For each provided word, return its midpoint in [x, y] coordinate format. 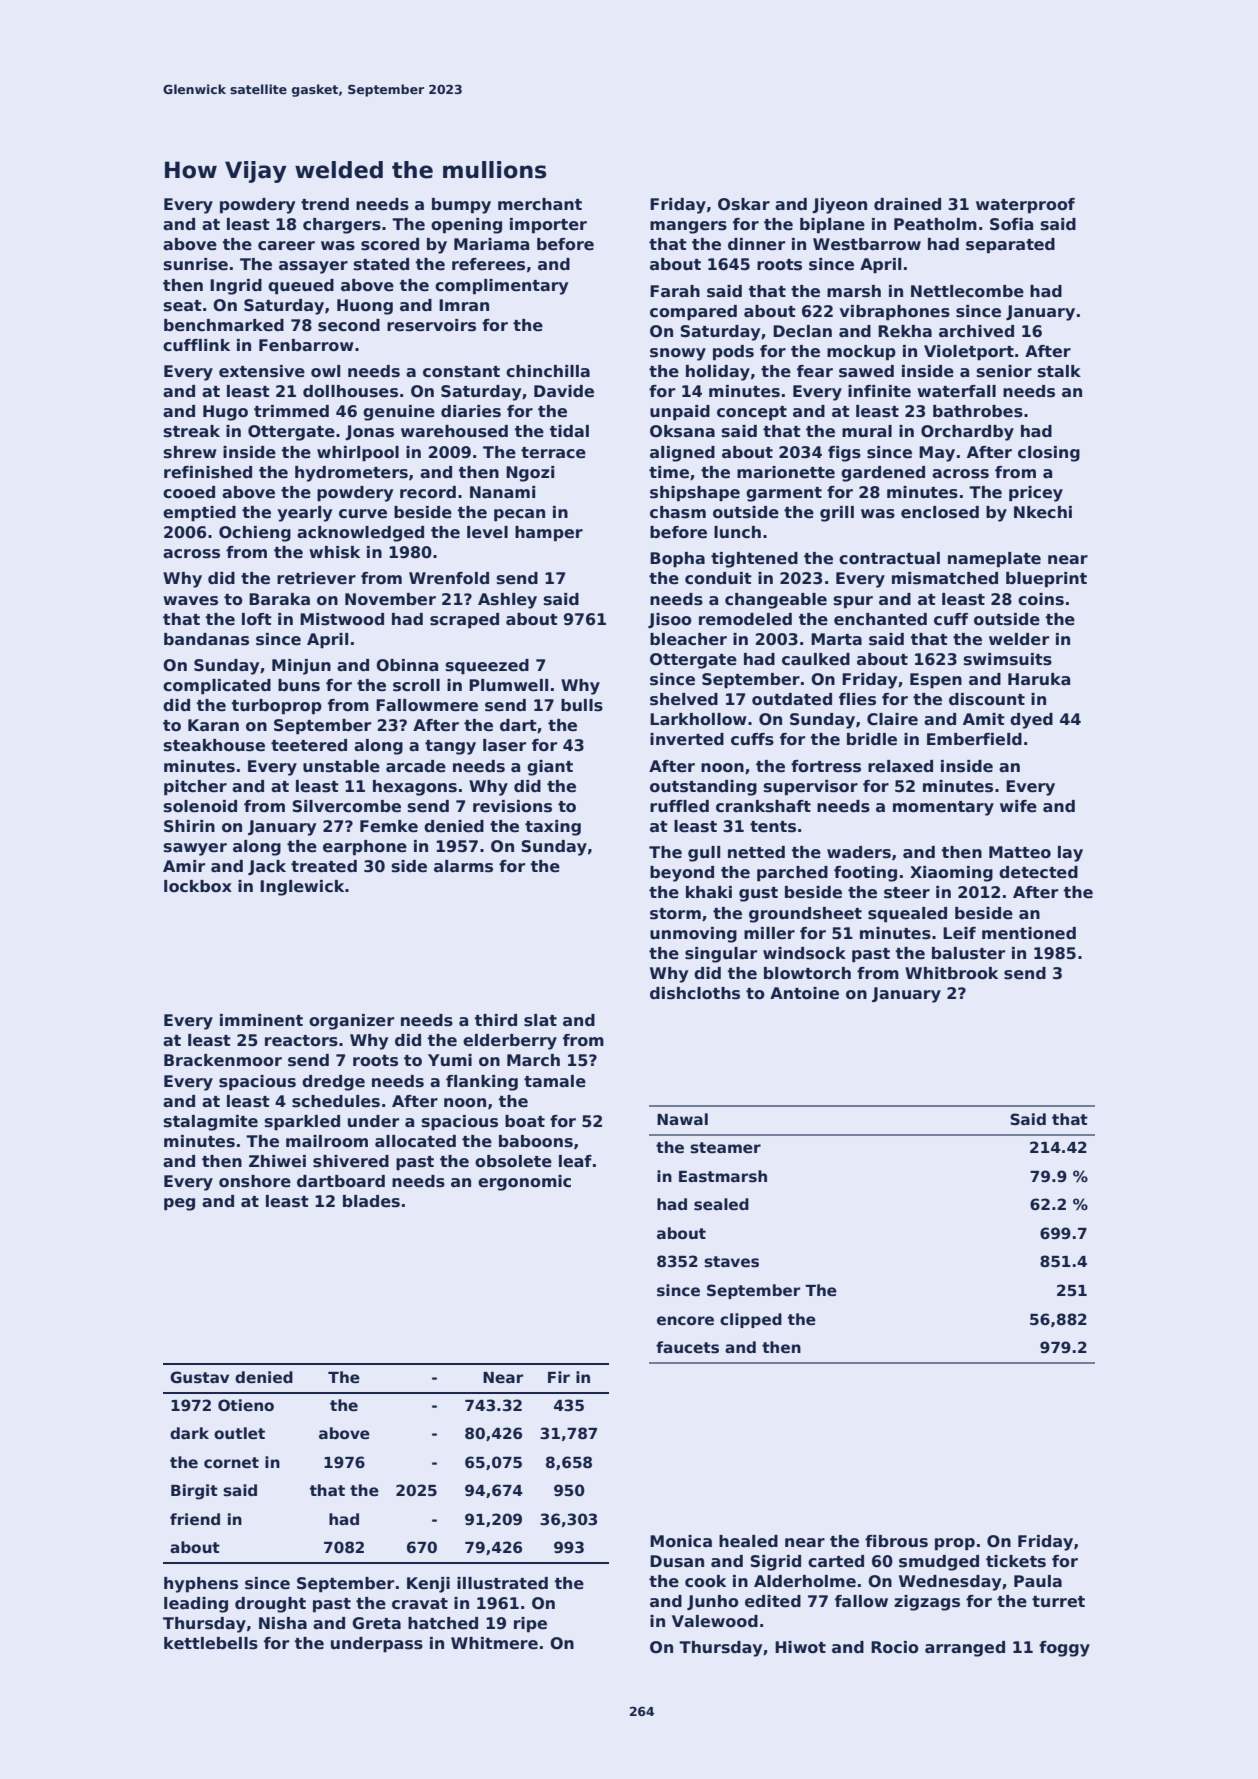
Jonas [369, 432]
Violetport [969, 353]
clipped [751, 1320]
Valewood [715, 1621]
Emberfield [974, 739]
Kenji [428, 1585]
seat [183, 306]
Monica [681, 1541]
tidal [569, 431]
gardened [883, 474]
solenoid [200, 806]
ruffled [679, 806]
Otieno [246, 1405]
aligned [682, 454]
